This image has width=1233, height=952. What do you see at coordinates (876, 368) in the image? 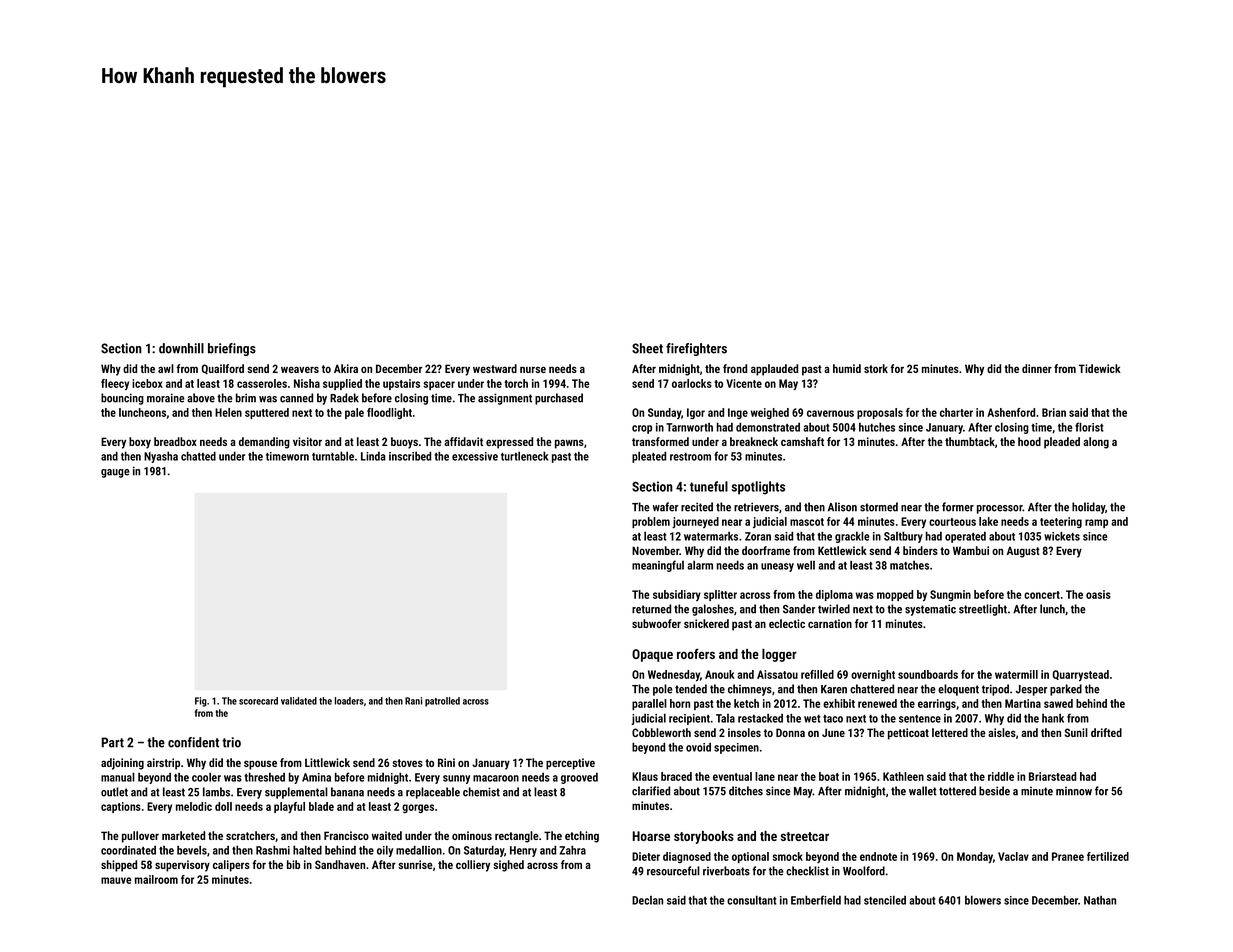
I see `stork` at bounding box center [876, 368].
